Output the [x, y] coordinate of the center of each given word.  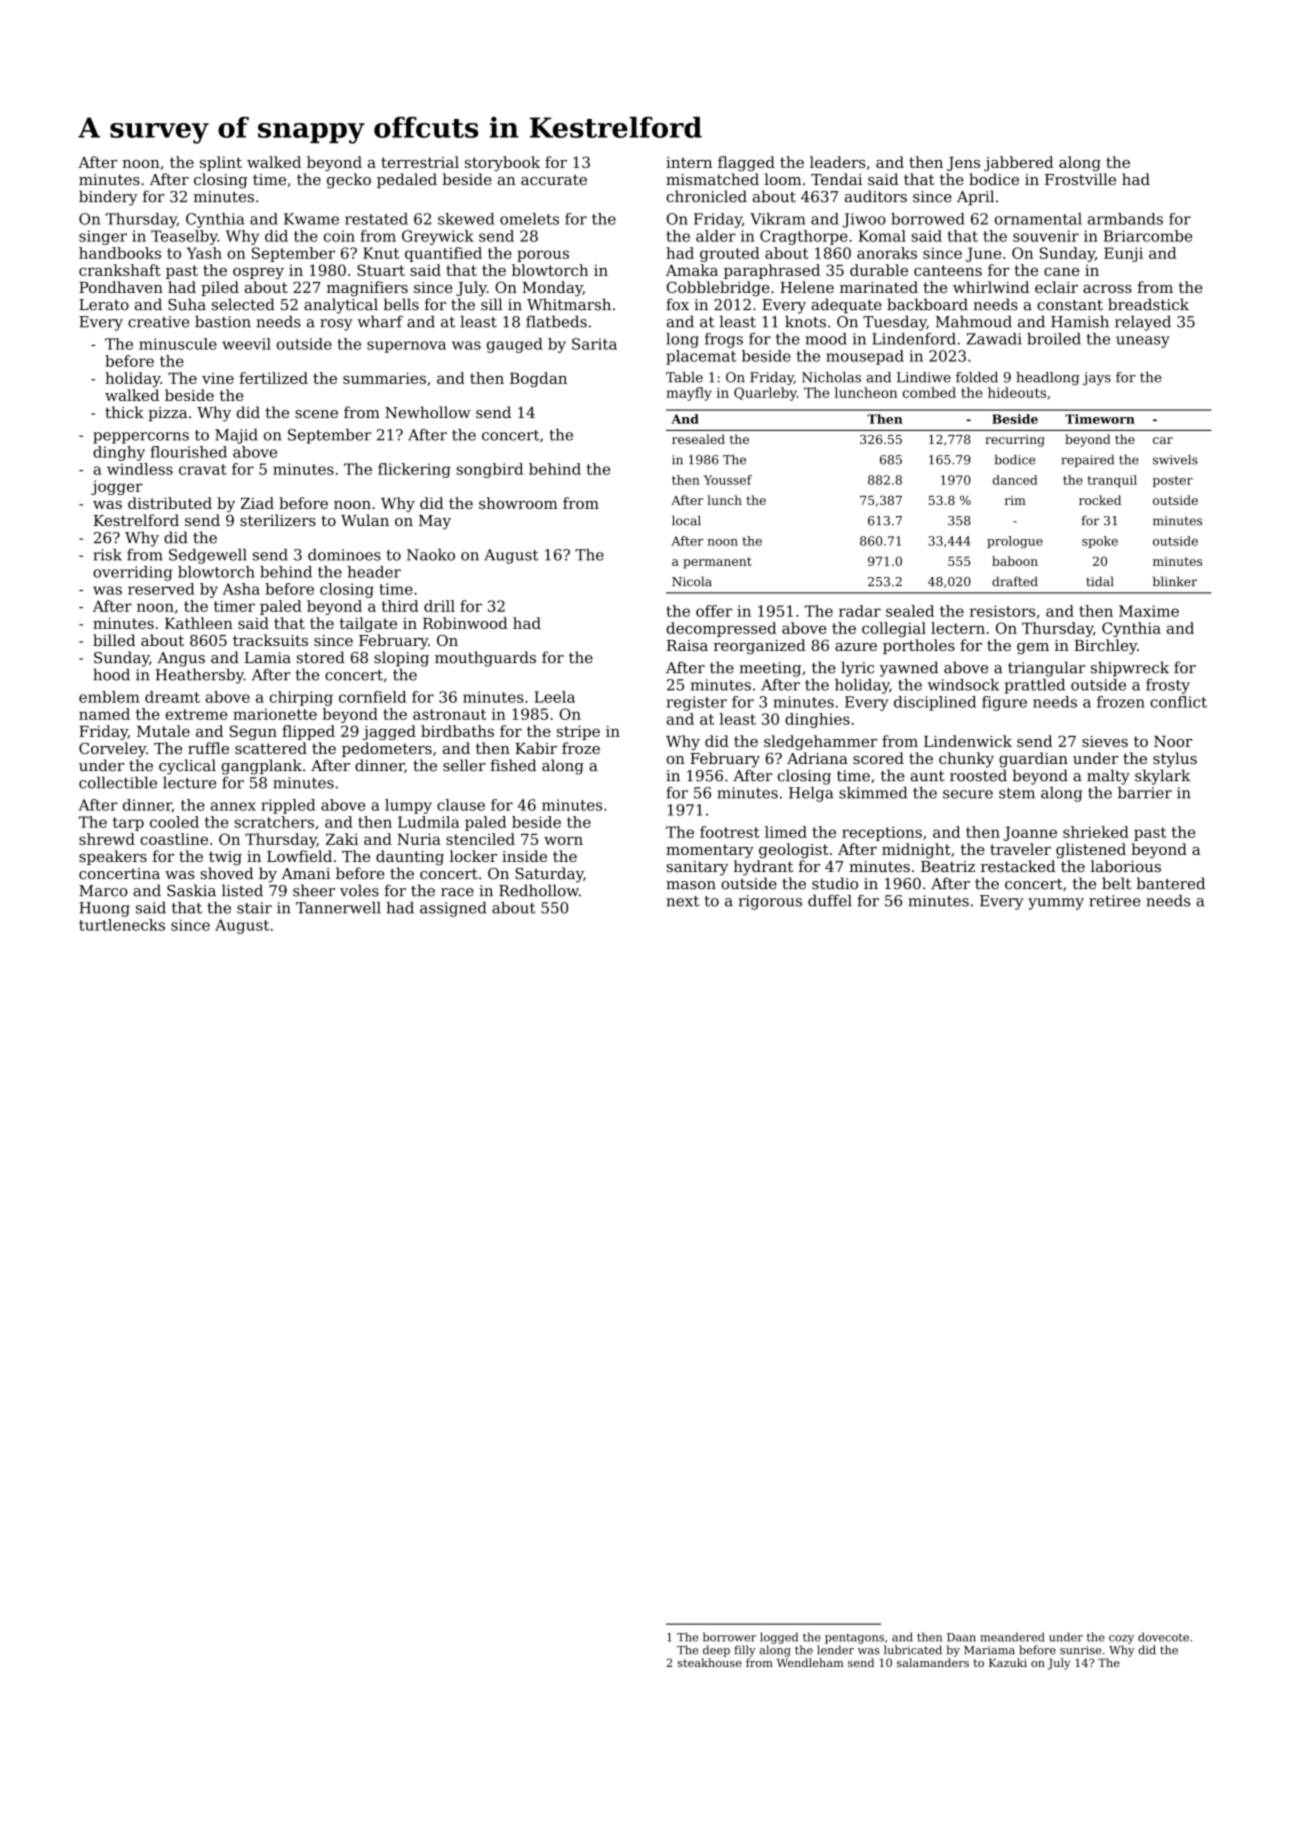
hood [111, 674]
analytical [341, 306]
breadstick [1148, 304]
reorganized [760, 647]
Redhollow [539, 890]
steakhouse [710, 1662]
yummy [1056, 904]
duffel [830, 900]
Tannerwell [338, 908]
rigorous [770, 902]
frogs [724, 340]
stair [254, 908]
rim [1015, 500]
